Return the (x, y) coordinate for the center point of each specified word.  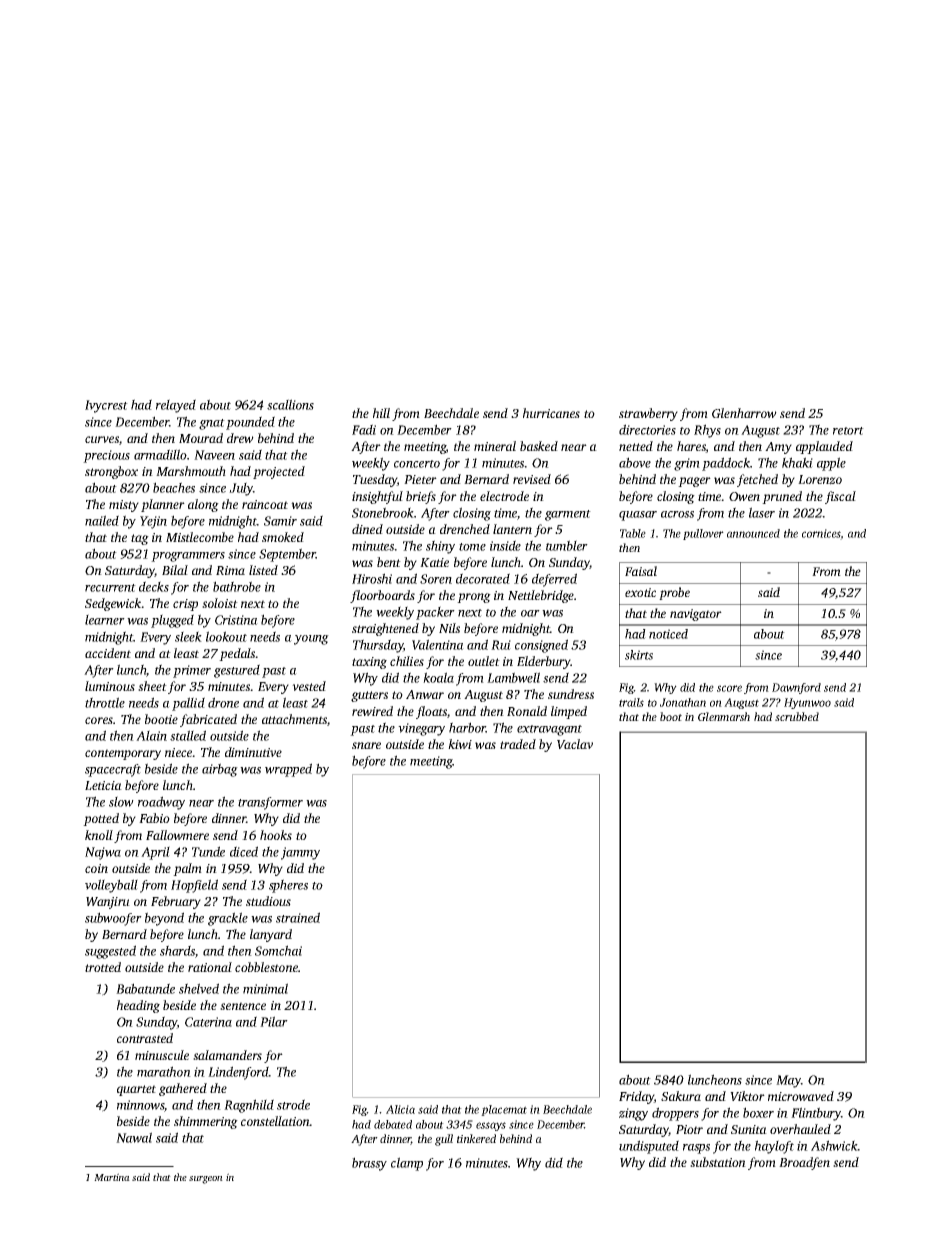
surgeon (206, 1180)
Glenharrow (744, 413)
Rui (501, 645)
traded (518, 744)
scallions (290, 404)
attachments (294, 719)
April (155, 853)
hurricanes (551, 413)
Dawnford (796, 688)
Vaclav (575, 744)
